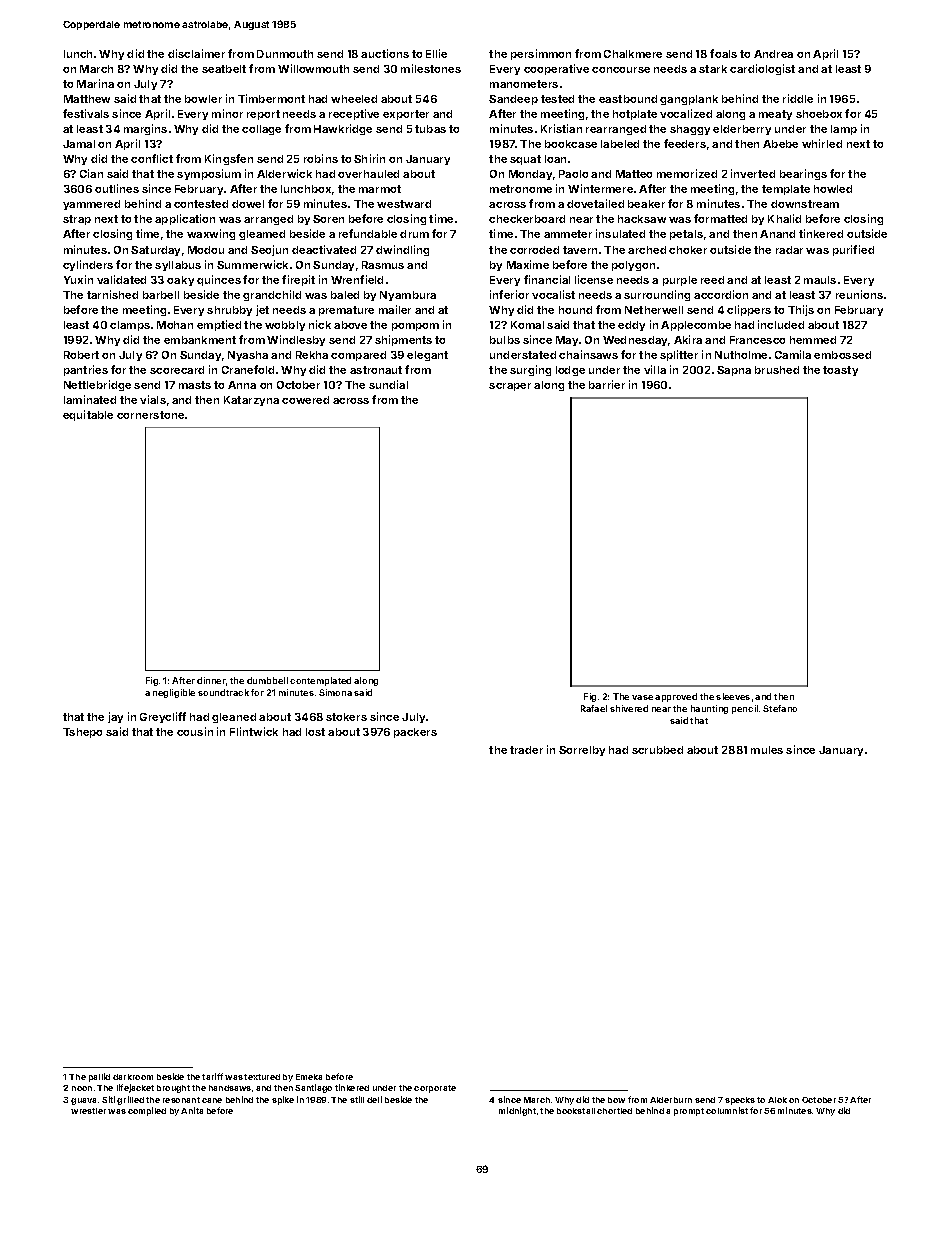  What do you see at coordinates (195, 385) in the screenshot?
I see `masts` at bounding box center [195, 385].
